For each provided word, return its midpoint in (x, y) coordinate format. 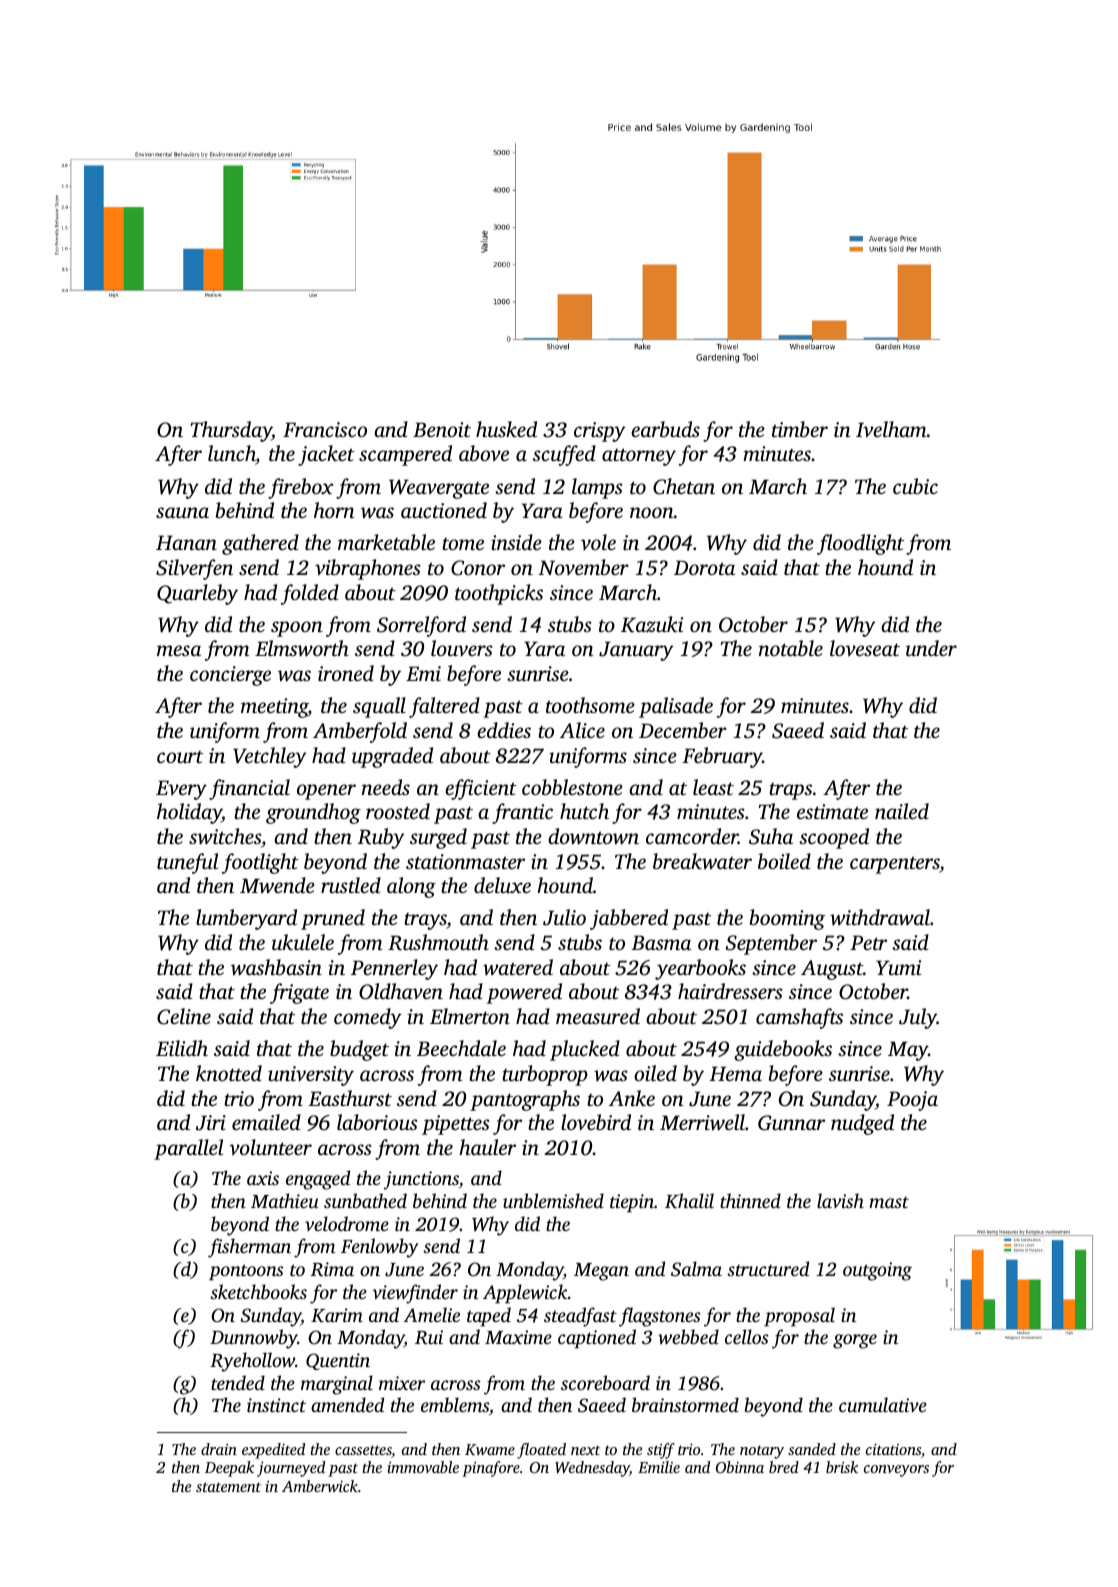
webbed (688, 1336)
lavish (840, 1200)
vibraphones (368, 569)
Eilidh (182, 1048)
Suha (771, 836)
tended (238, 1382)
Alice (582, 730)
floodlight (860, 544)
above (484, 453)
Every (181, 790)
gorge (855, 1341)
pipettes (456, 1125)
